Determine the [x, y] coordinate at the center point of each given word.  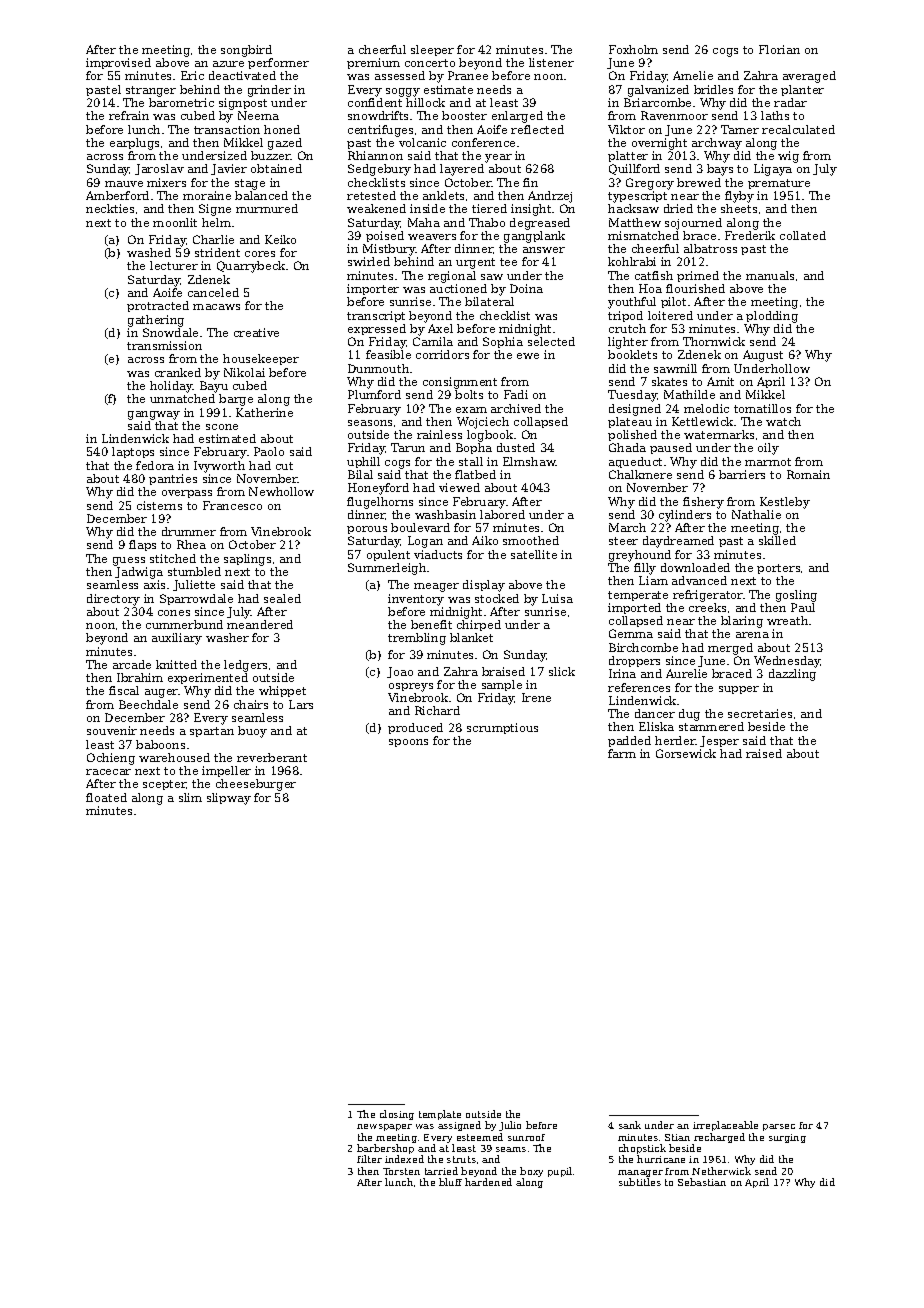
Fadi [516, 394]
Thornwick [714, 341]
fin [530, 182]
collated [803, 235]
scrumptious [502, 728]
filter [369, 1159]
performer [278, 63]
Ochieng [111, 759]
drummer [189, 531]
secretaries [760, 713]
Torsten [401, 1171]
